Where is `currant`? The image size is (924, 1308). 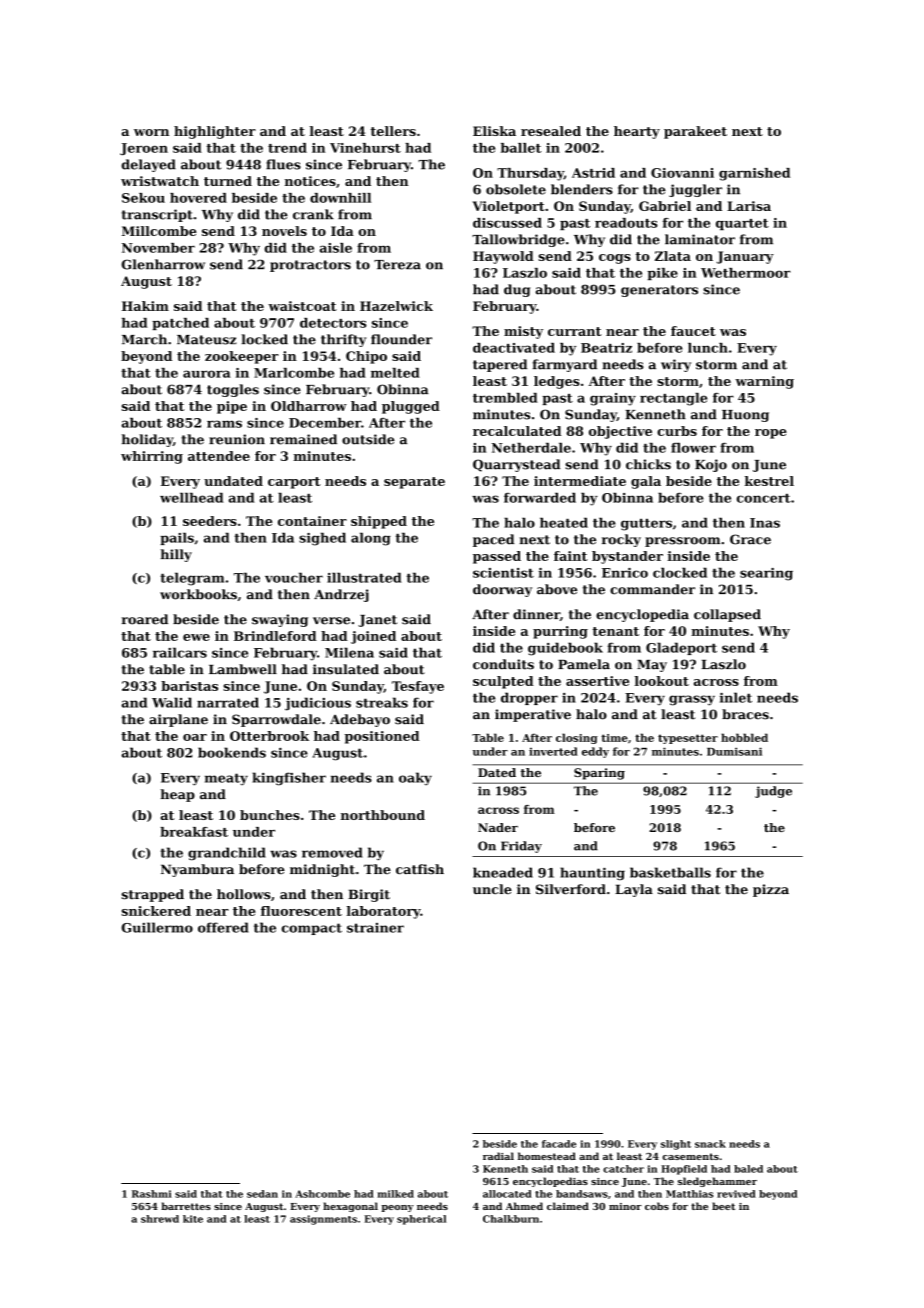
currant is located at coordinates (575, 331).
